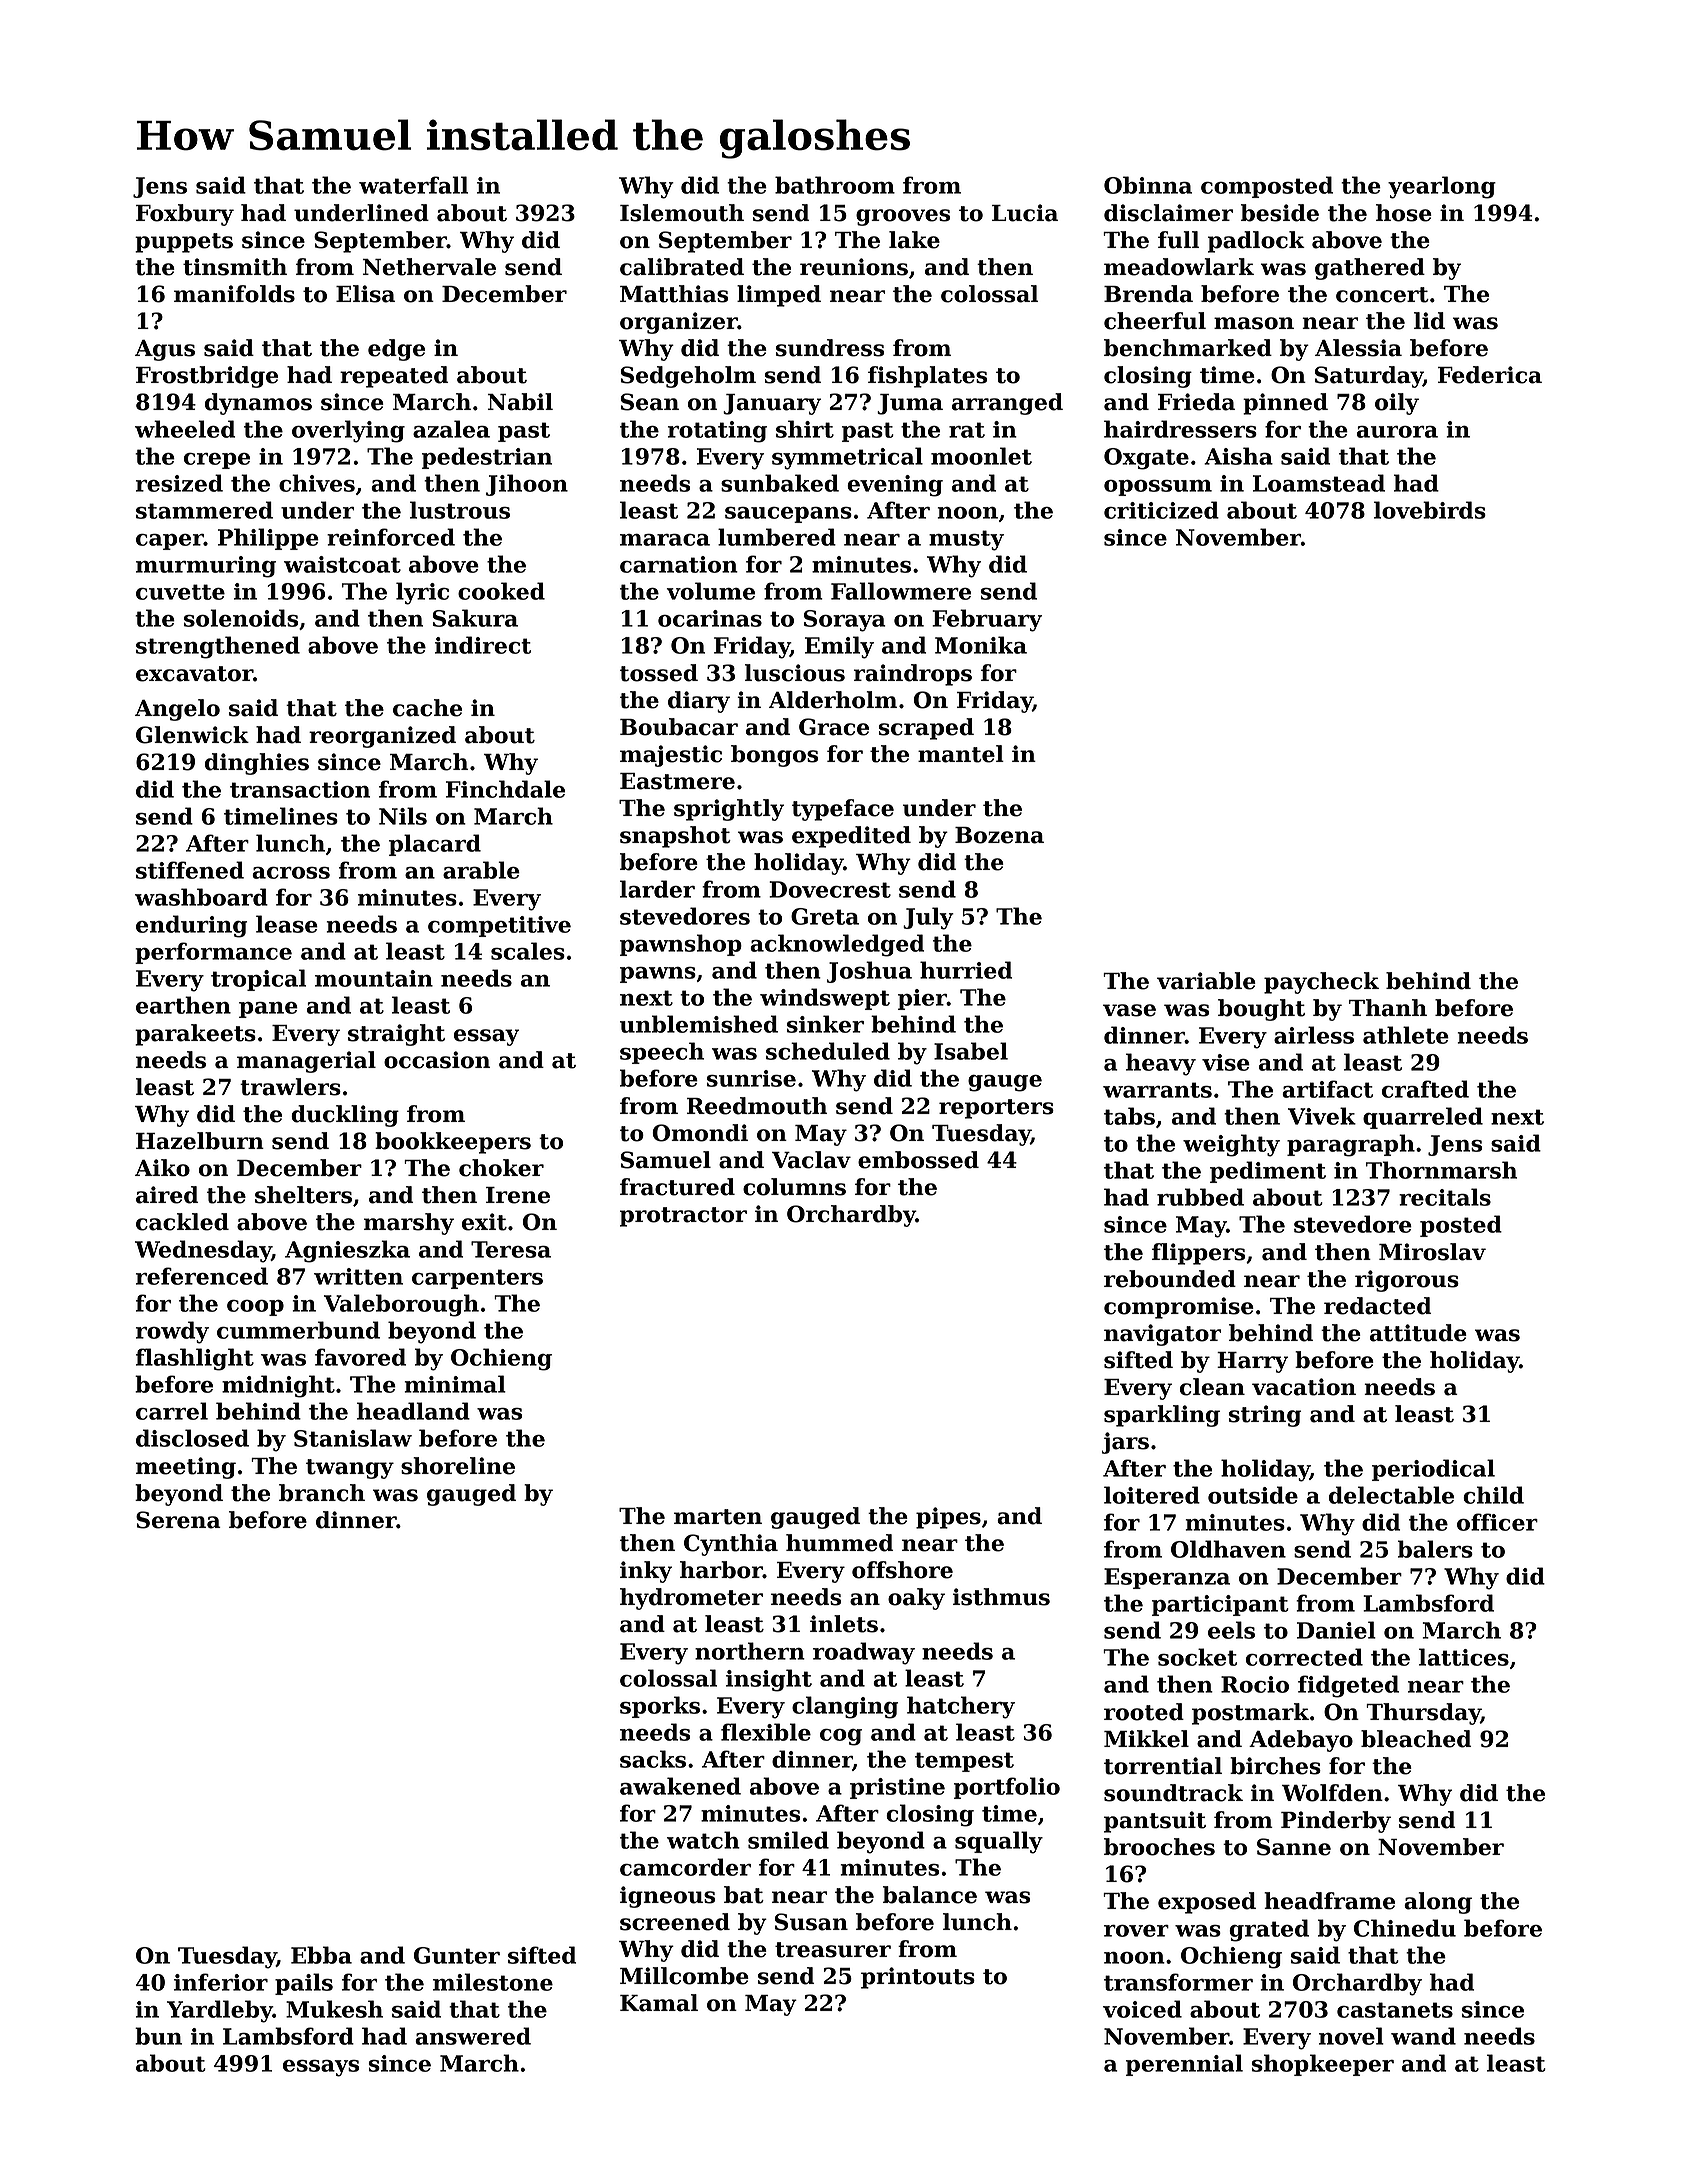 The image size is (1683, 2178). Describe the element at coordinates (835, 185) in the image. I see `bathroom` at that location.
